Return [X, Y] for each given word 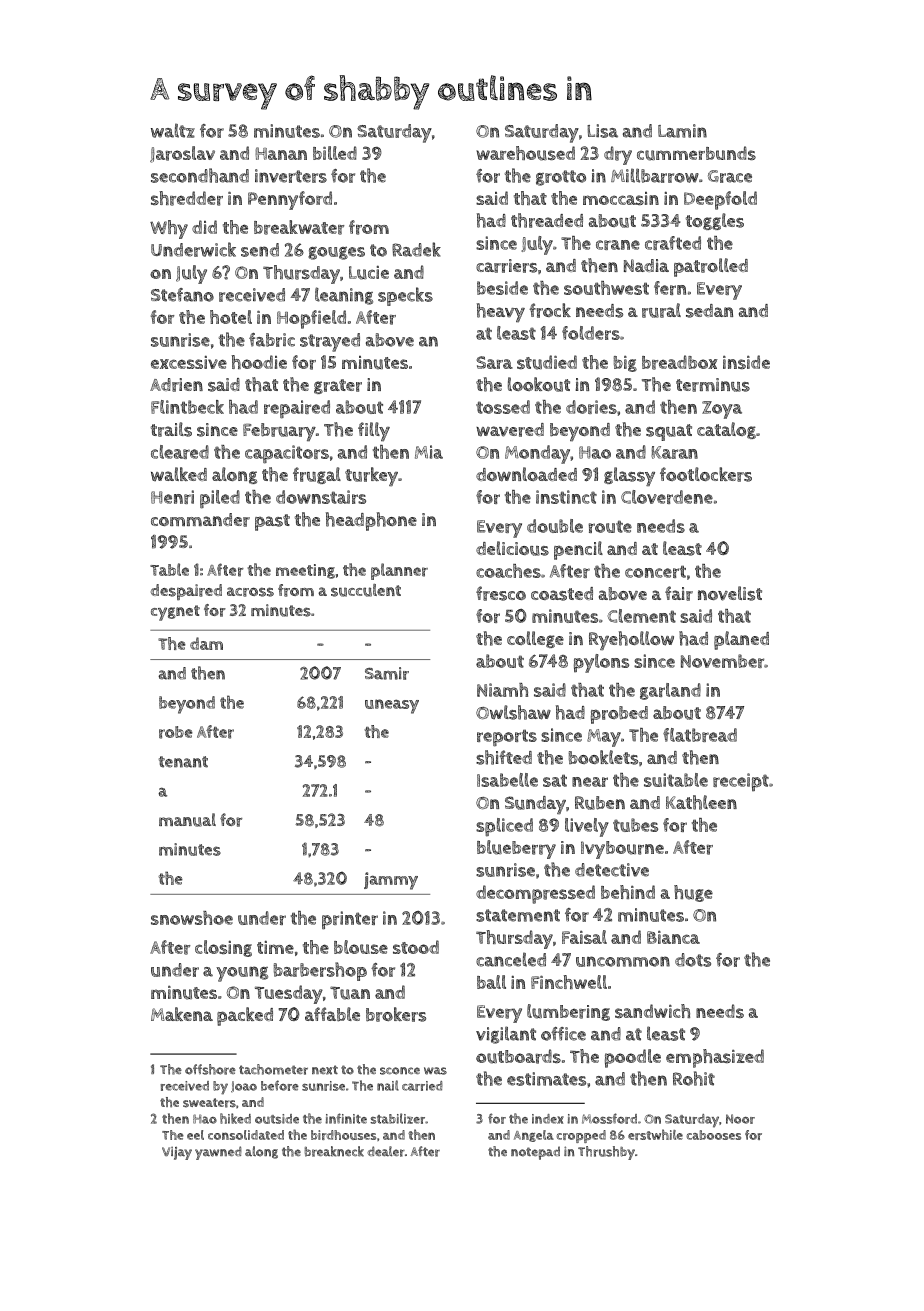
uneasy [392, 706]
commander [200, 520]
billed [335, 153]
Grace [730, 176]
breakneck [334, 1151]
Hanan [281, 153]
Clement [641, 616]
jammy [391, 881]
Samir [387, 673]
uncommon [623, 961]
